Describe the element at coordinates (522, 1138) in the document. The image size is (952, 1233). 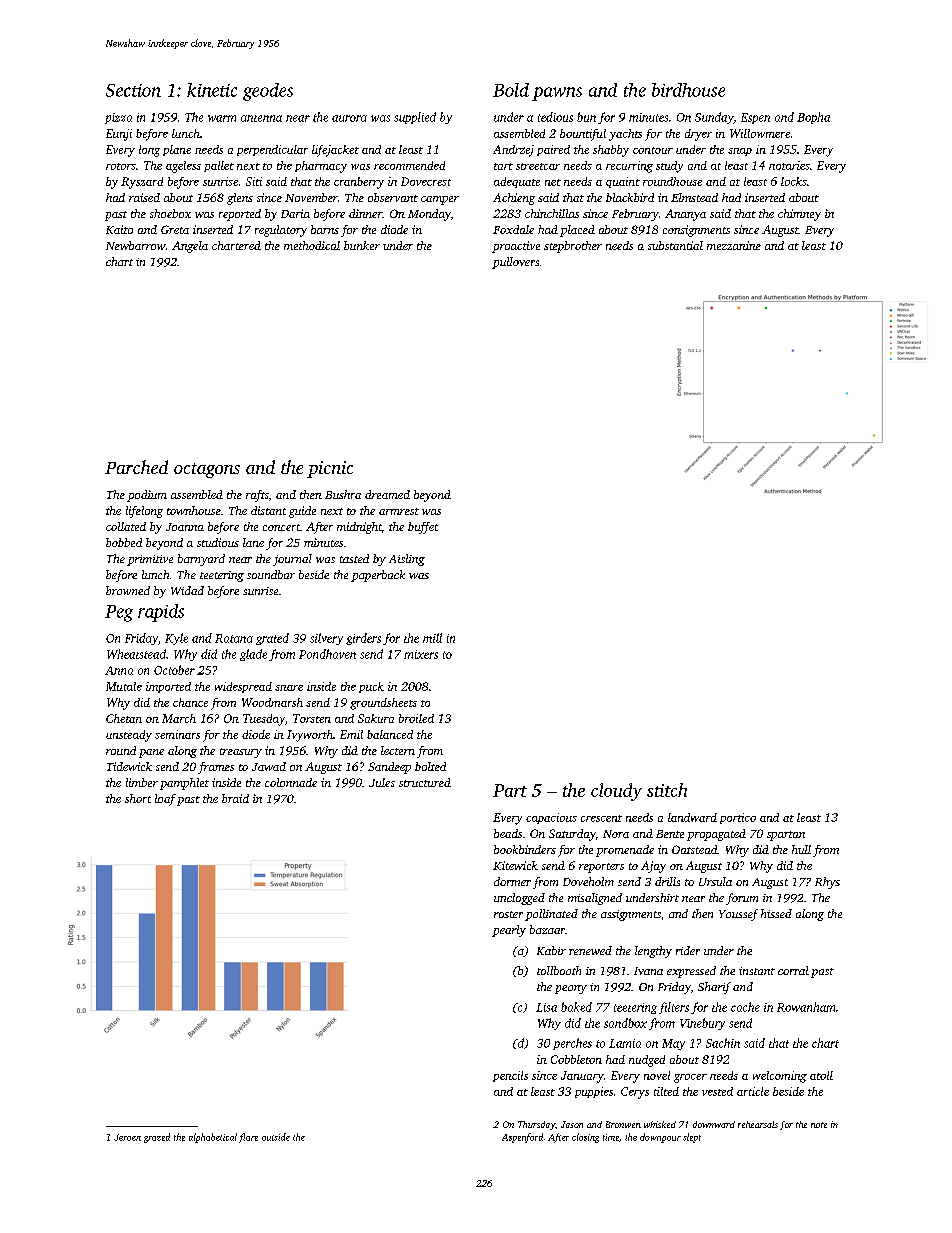
I see `Aspenford` at that location.
